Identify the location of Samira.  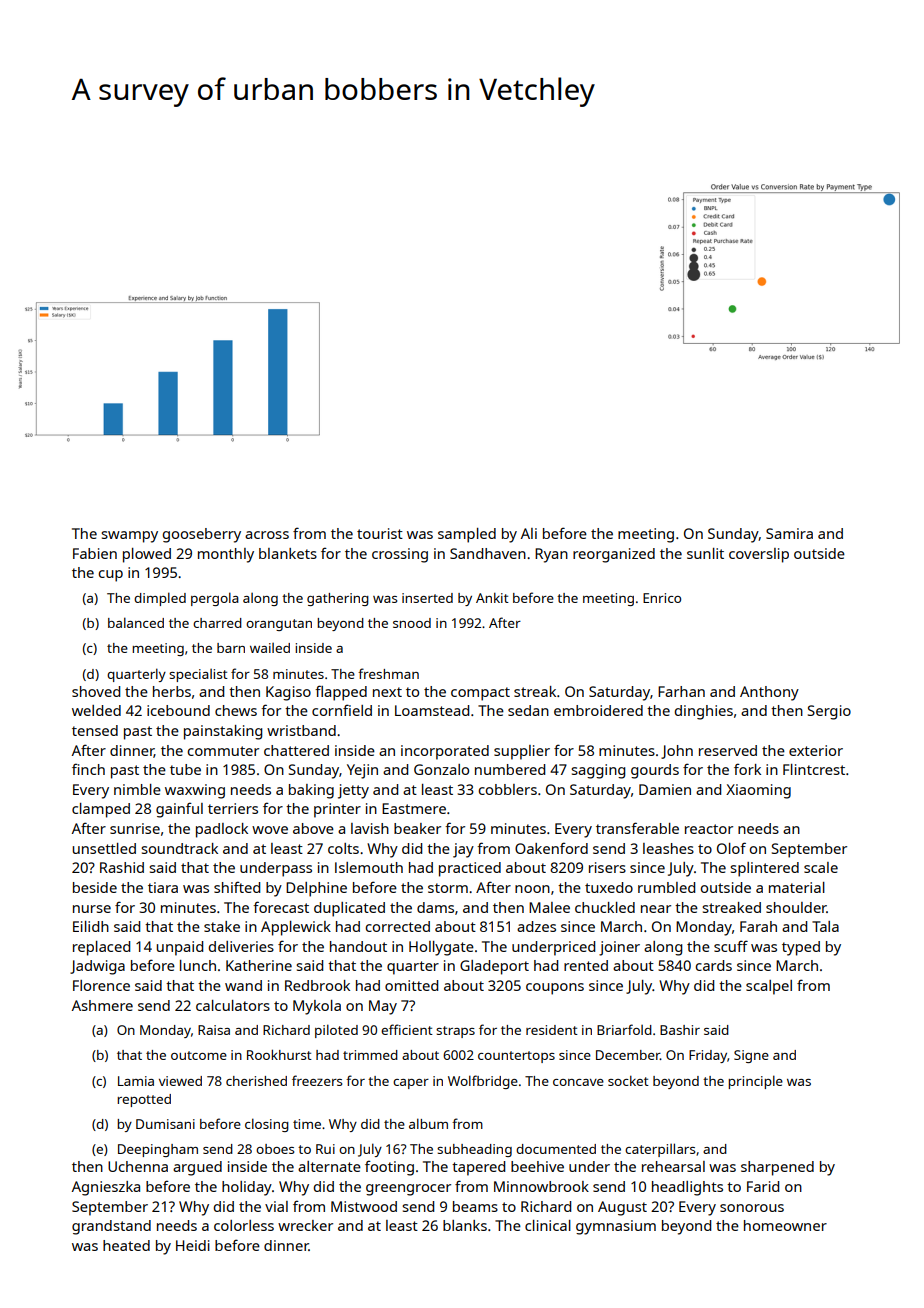
(789, 533).
